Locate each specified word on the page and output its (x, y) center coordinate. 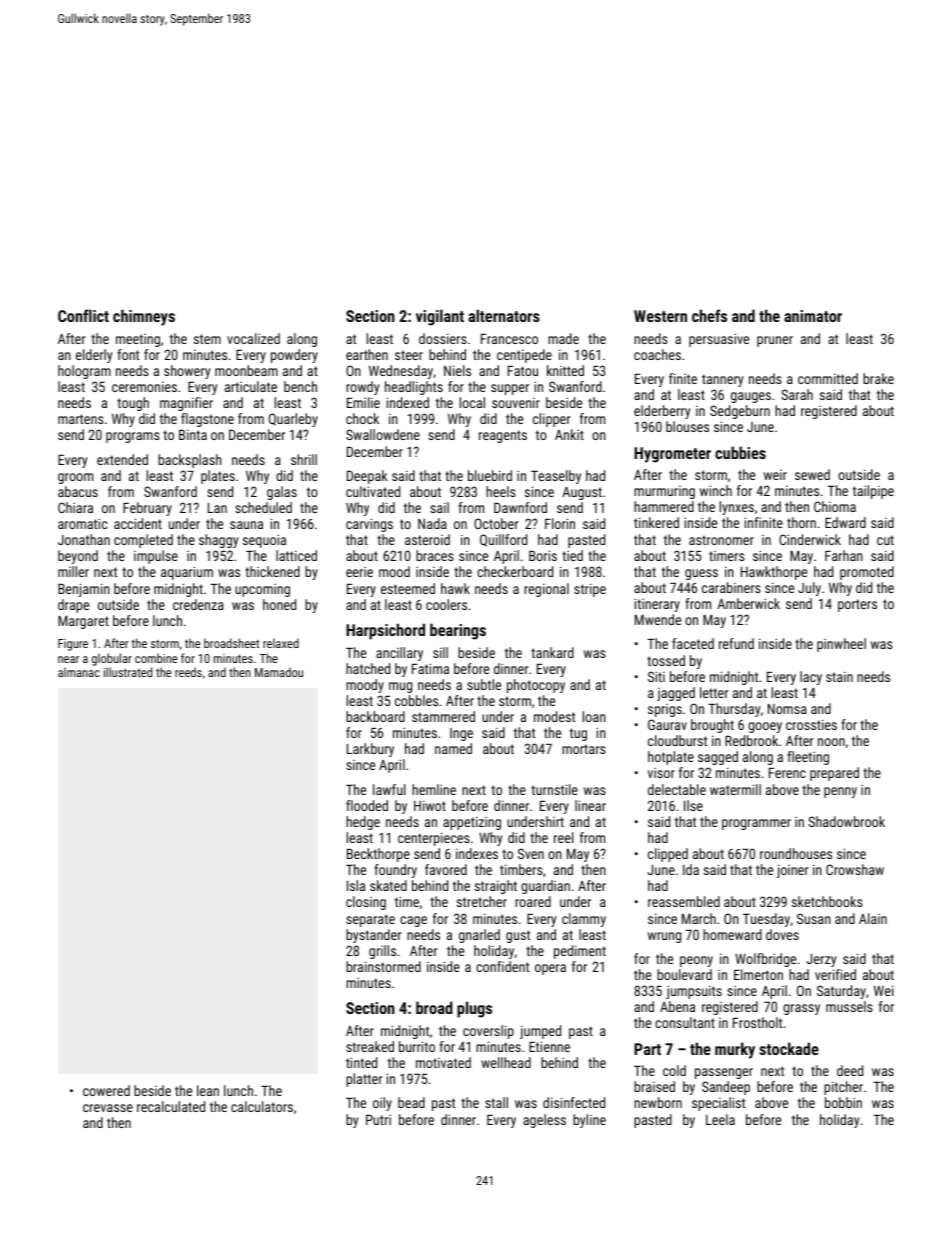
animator (813, 316)
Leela (720, 1119)
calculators (262, 1106)
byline (589, 1121)
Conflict (83, 315)
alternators (504, 315)
